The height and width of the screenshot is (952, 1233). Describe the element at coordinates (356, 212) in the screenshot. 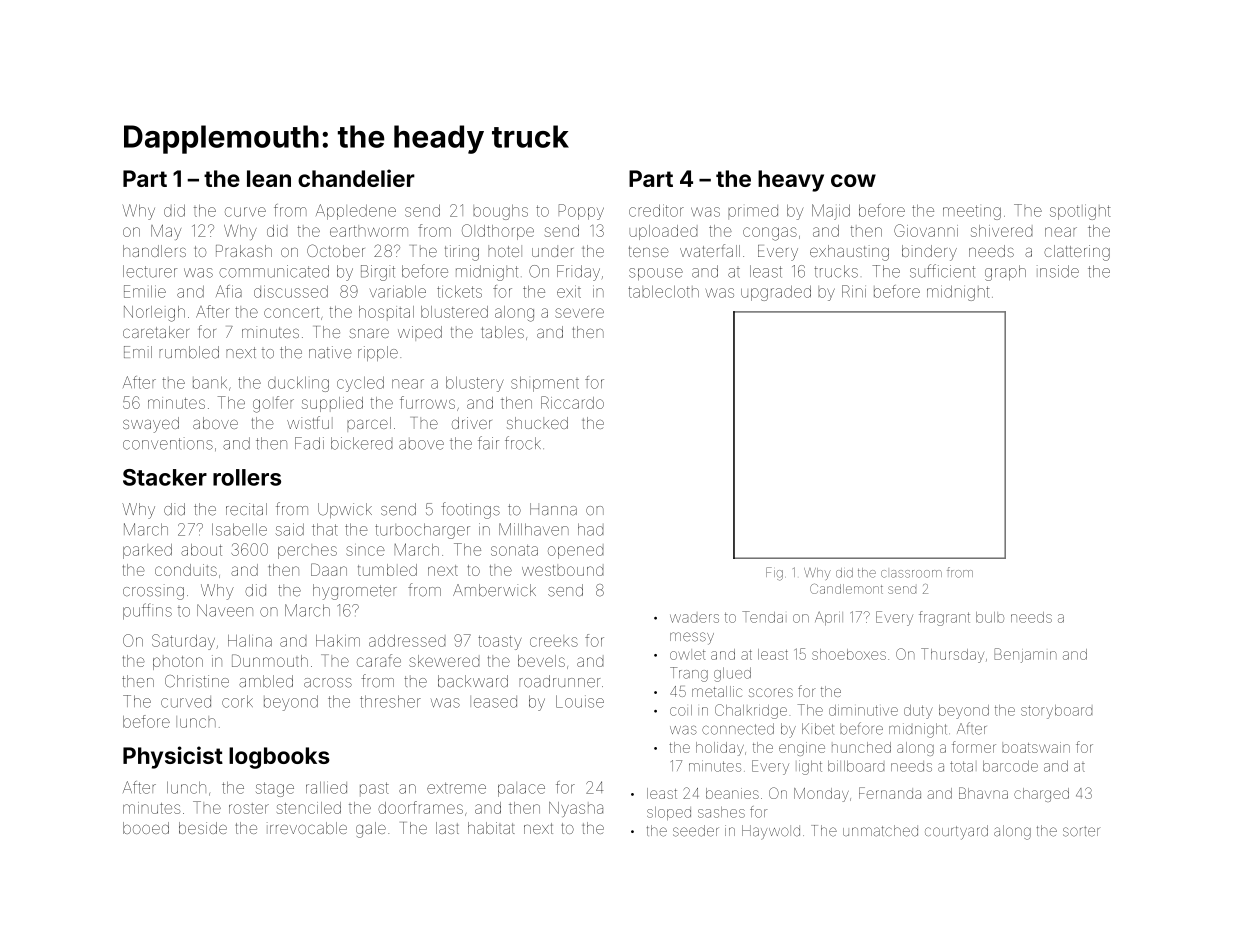

I see `Appledene` at that location.
